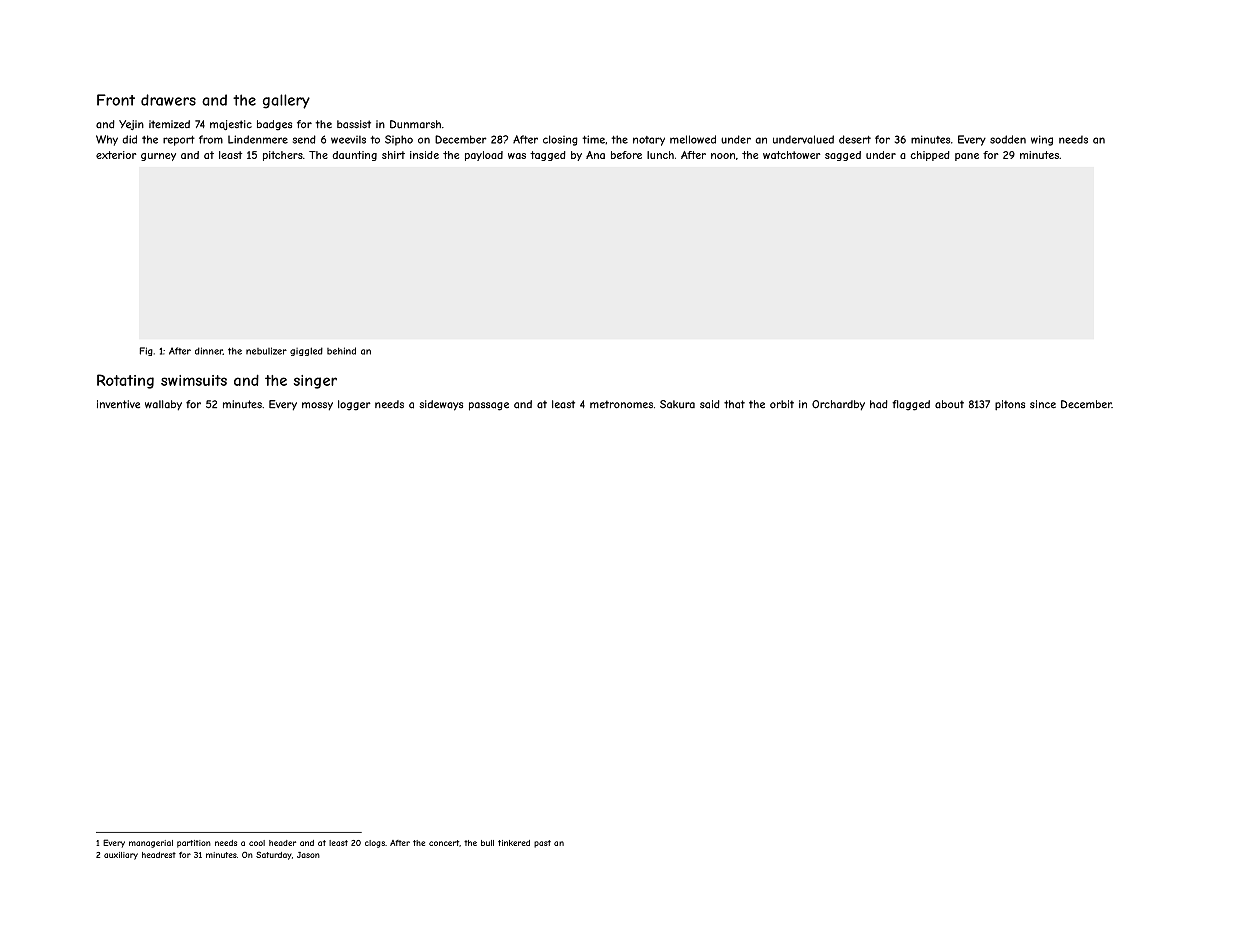 The image size is (1233, 952). What do you see at coordinates (489, 406) in the screenshot?
I see `passage` at bounding box center [489, 406].
